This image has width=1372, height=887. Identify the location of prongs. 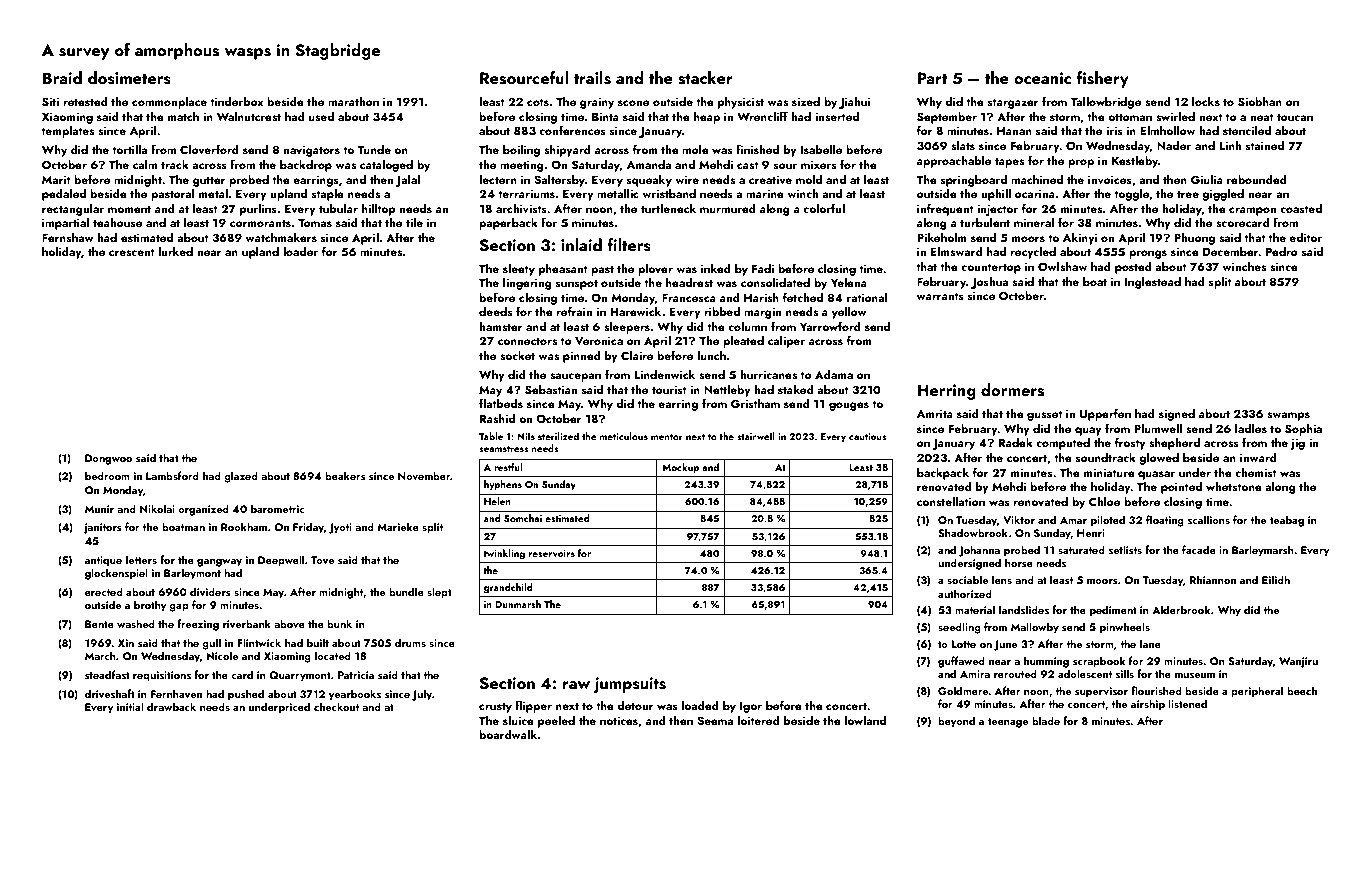
(1148, 254).
